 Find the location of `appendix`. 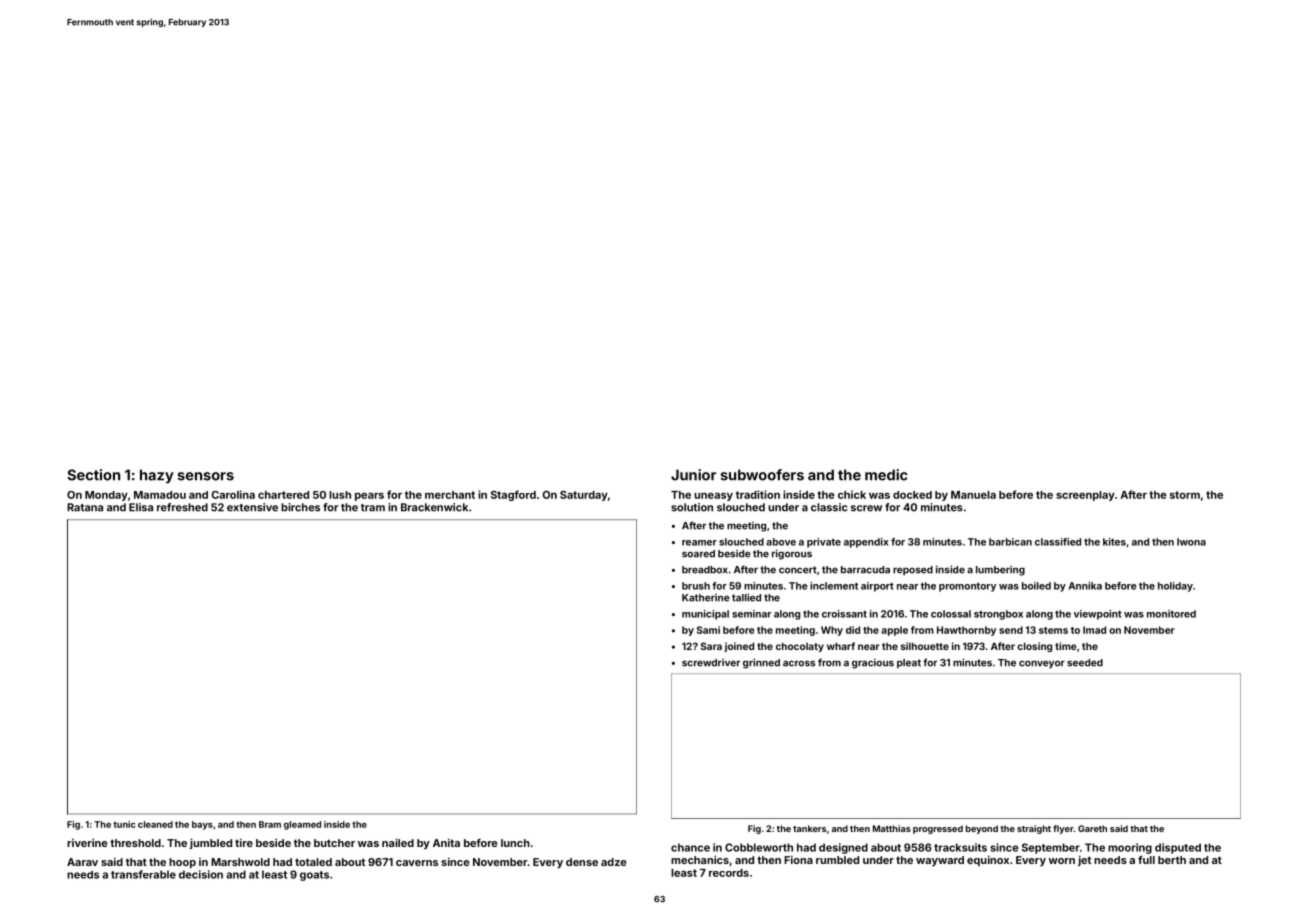

appendix is located at coordinates (866, 543).
